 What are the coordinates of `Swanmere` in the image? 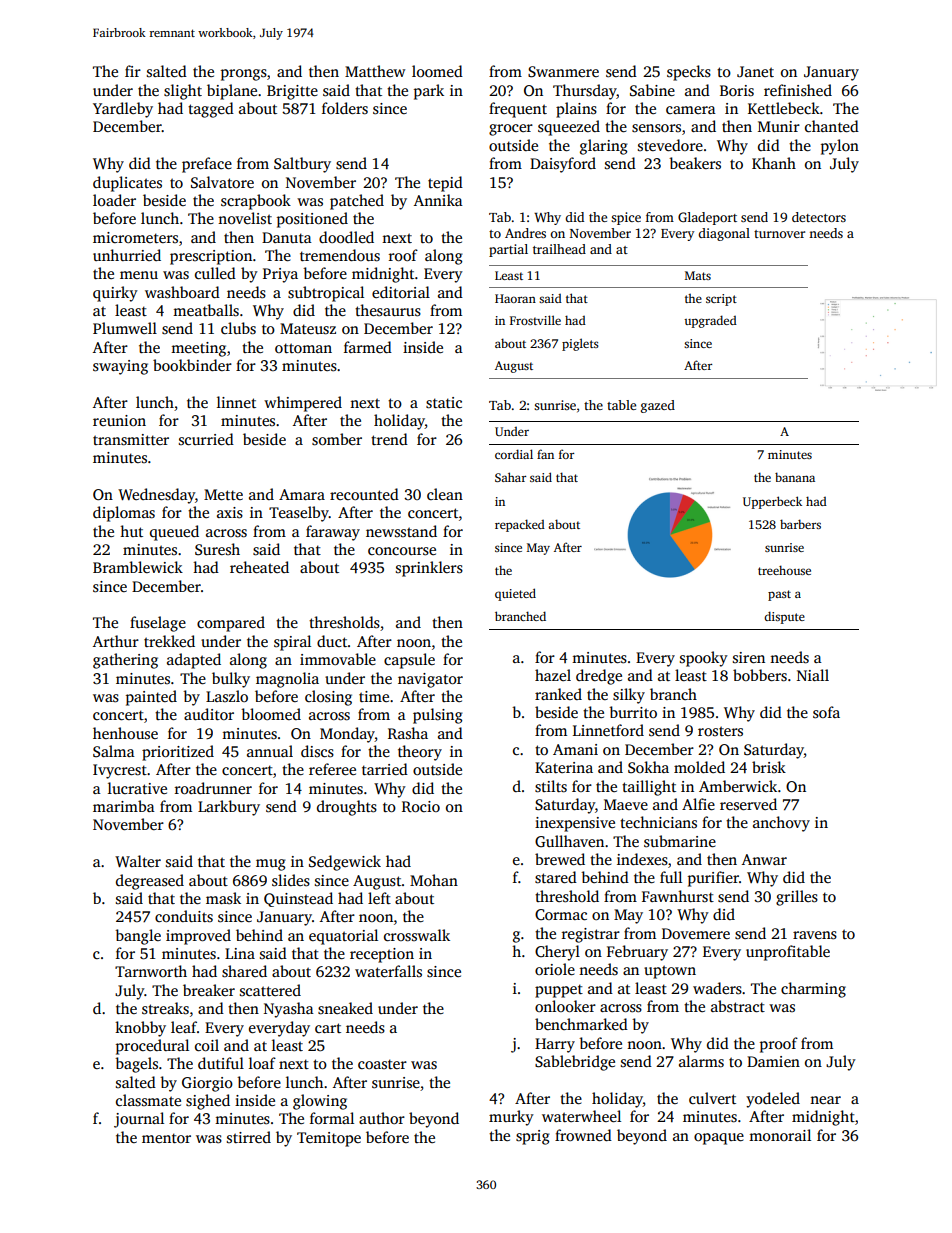 It's located at (563, 72).
